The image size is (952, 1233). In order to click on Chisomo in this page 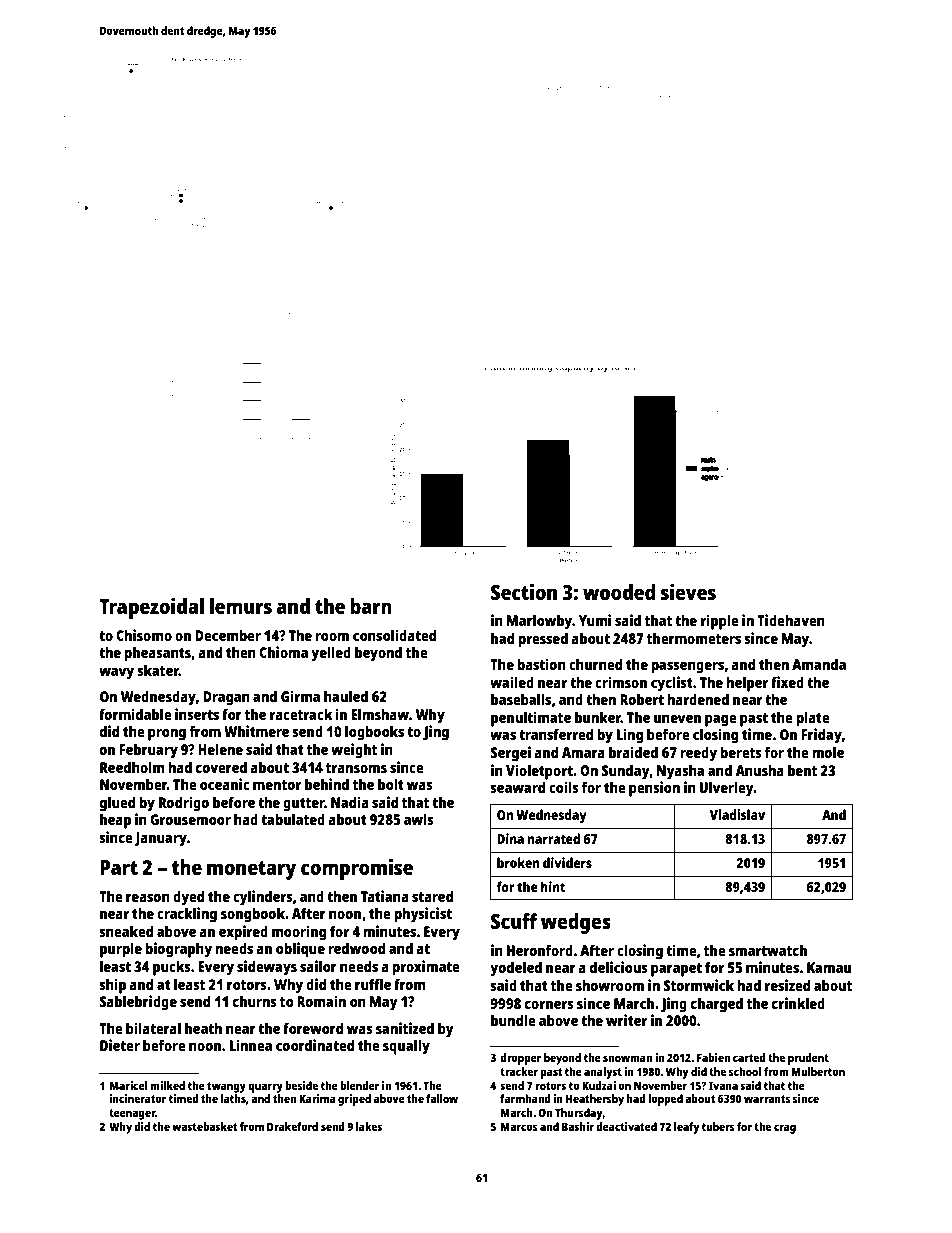, I will do `click(144, 635)`.
